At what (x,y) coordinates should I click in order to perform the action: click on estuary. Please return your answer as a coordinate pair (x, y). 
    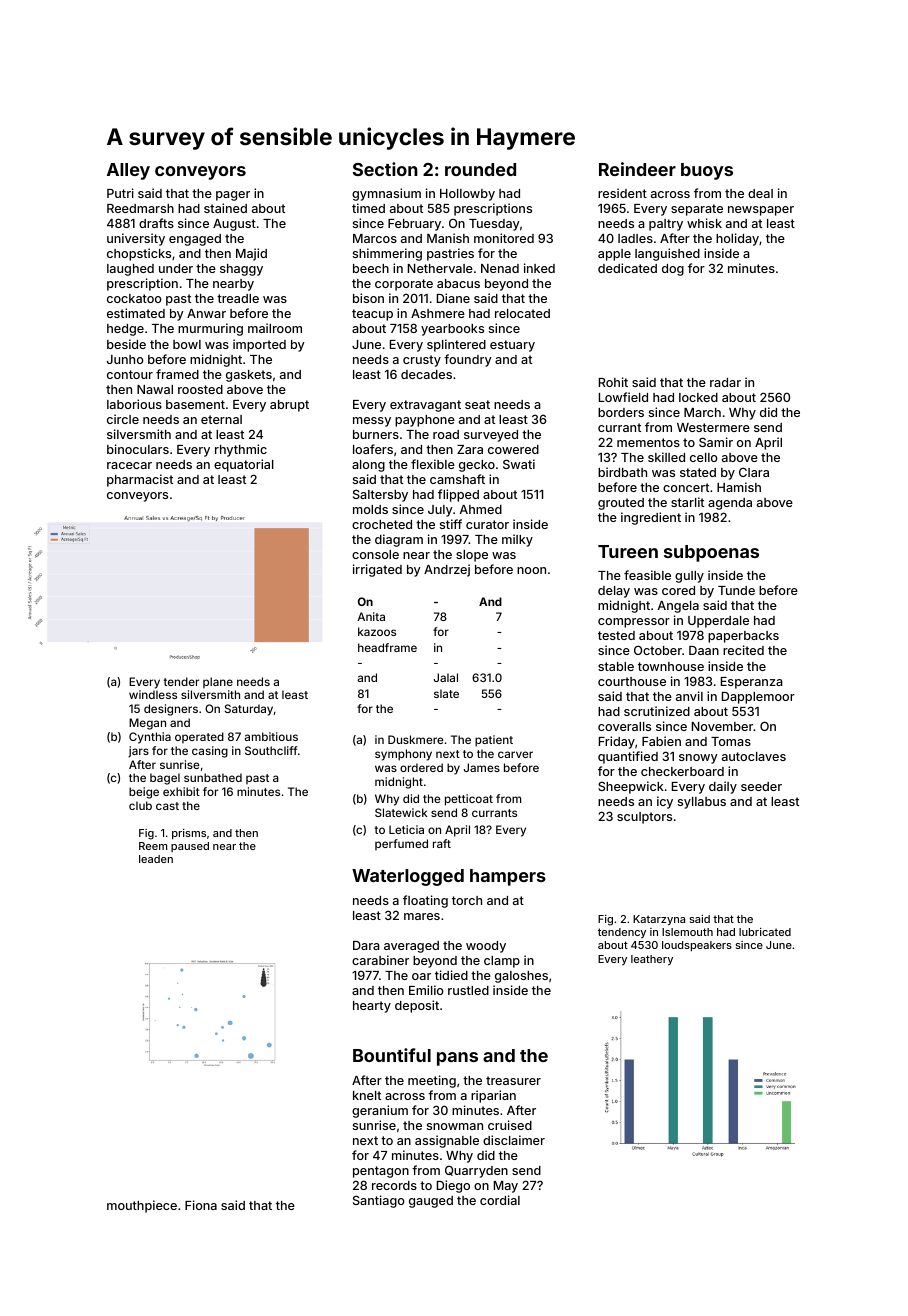
    Looking at the image, I should click on (512, 346).
